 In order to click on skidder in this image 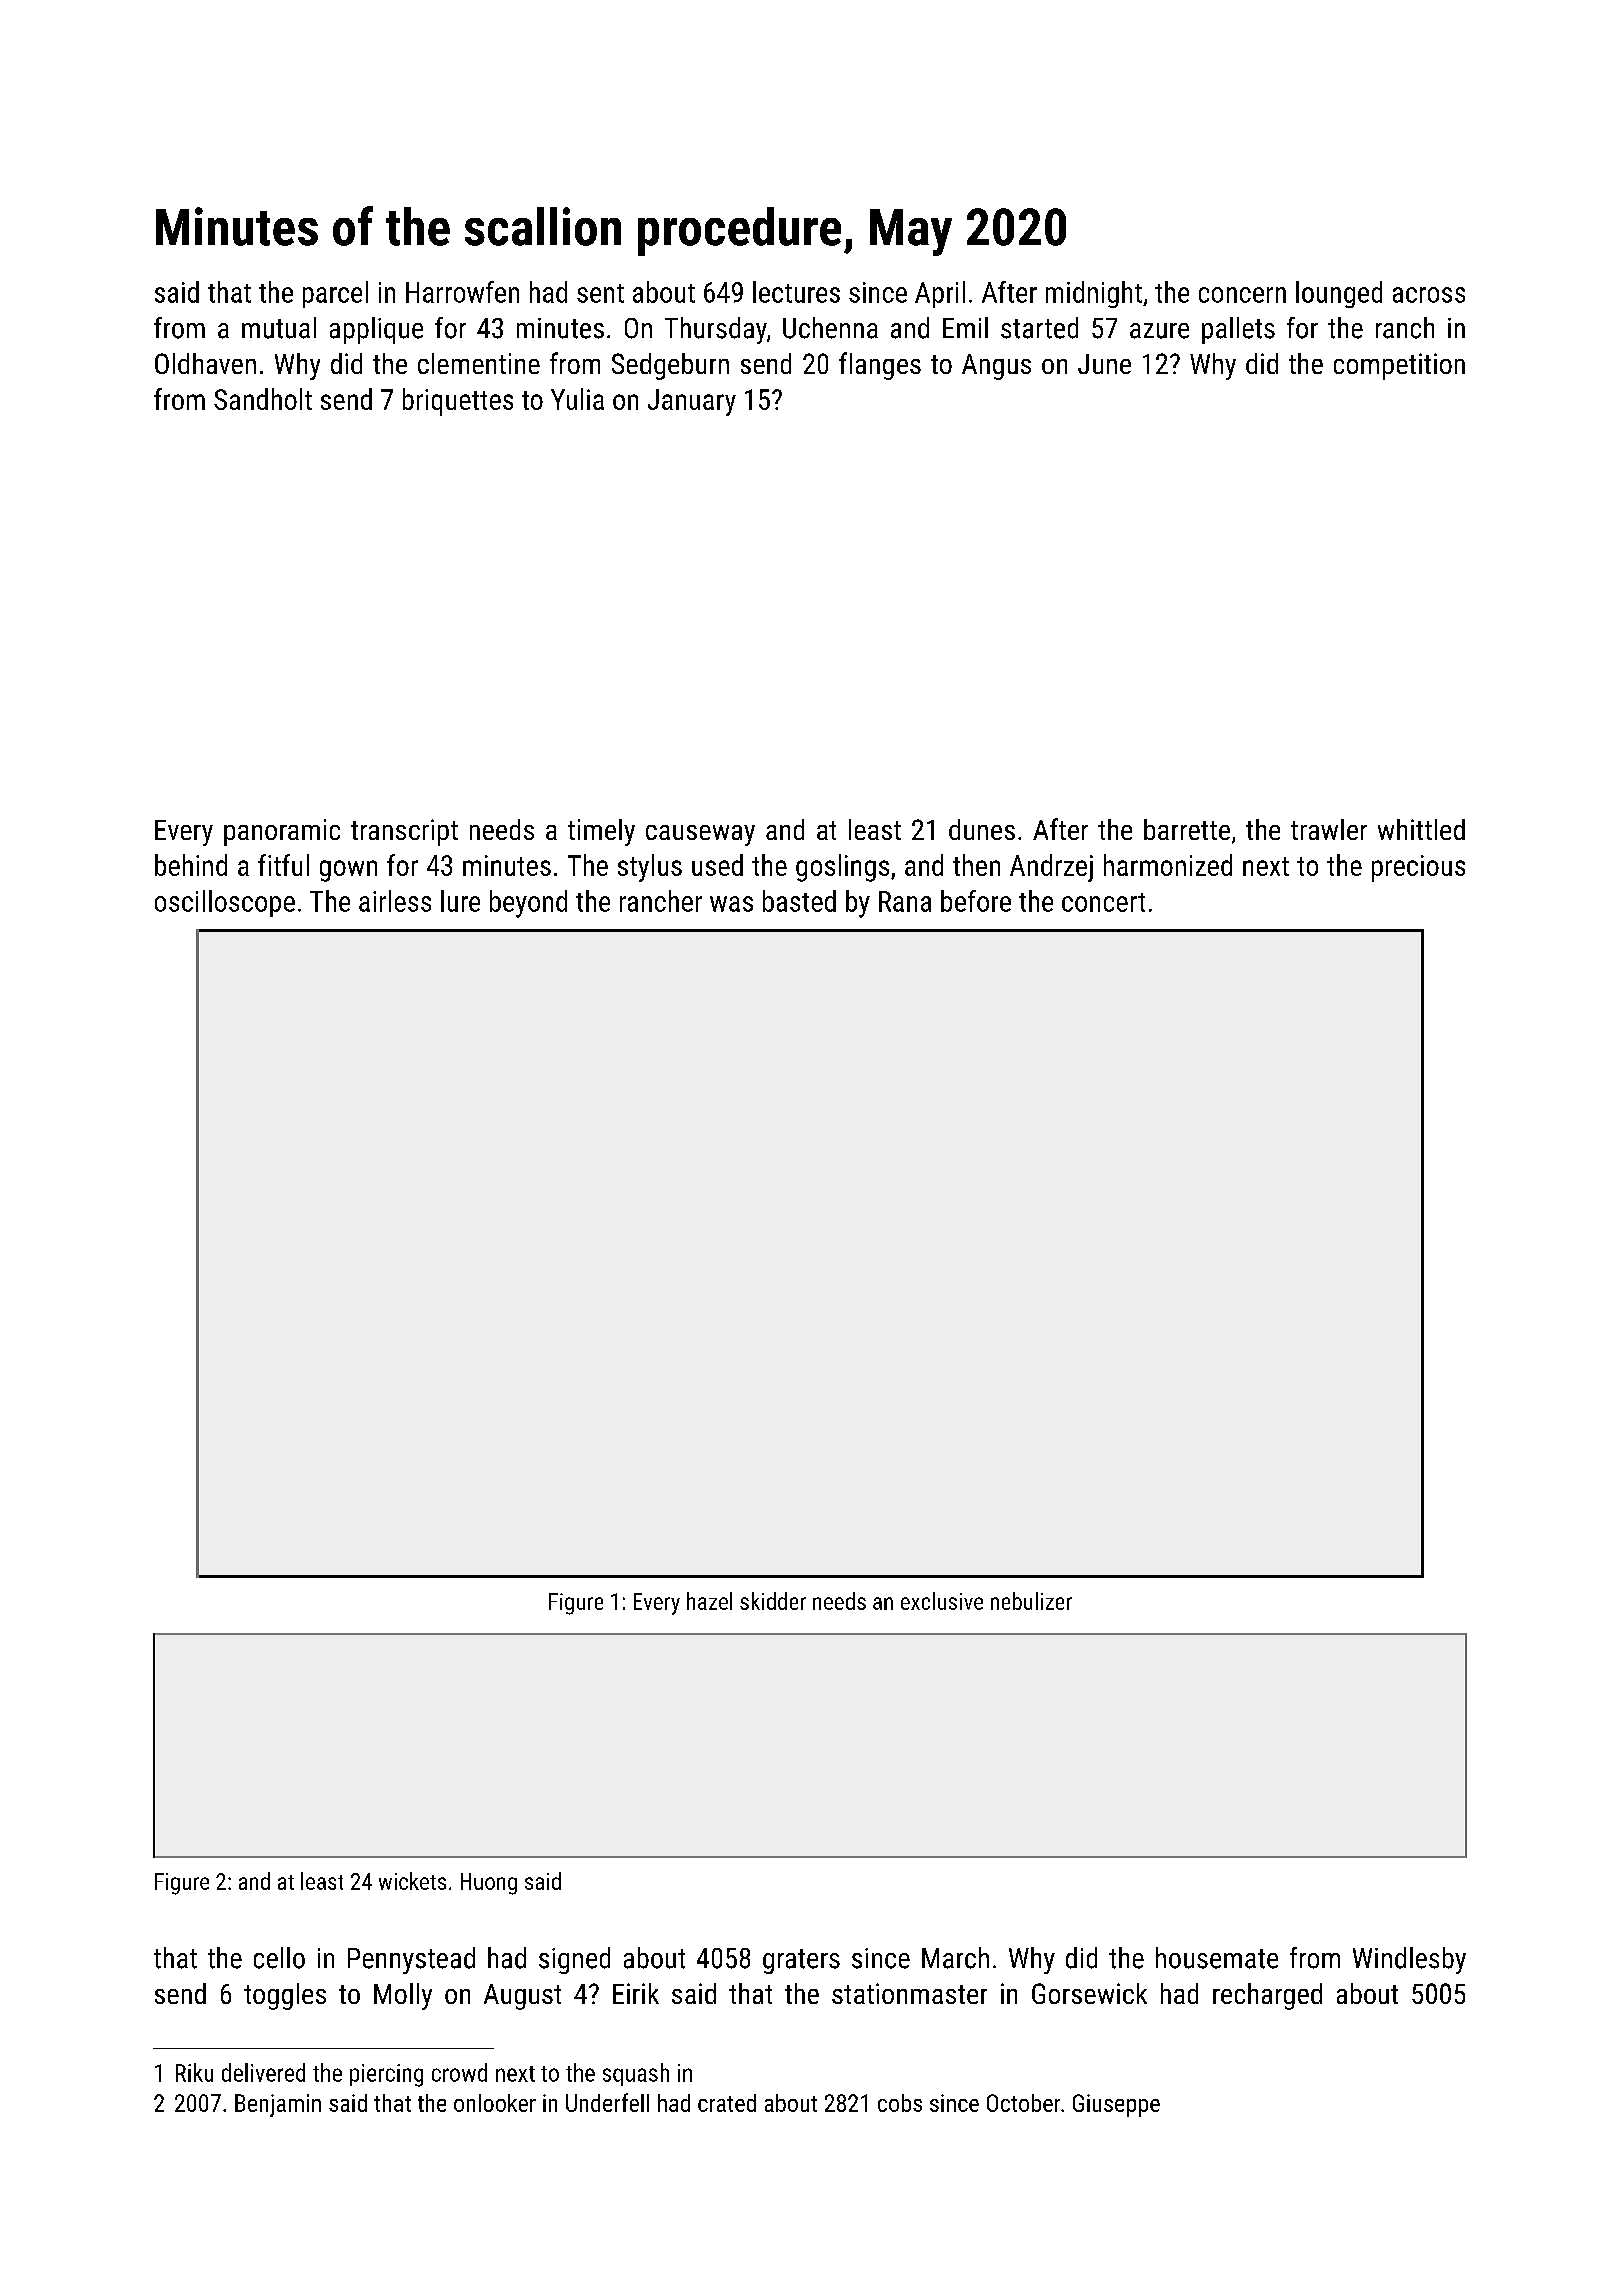, I will do `click(773, 1601)`.
